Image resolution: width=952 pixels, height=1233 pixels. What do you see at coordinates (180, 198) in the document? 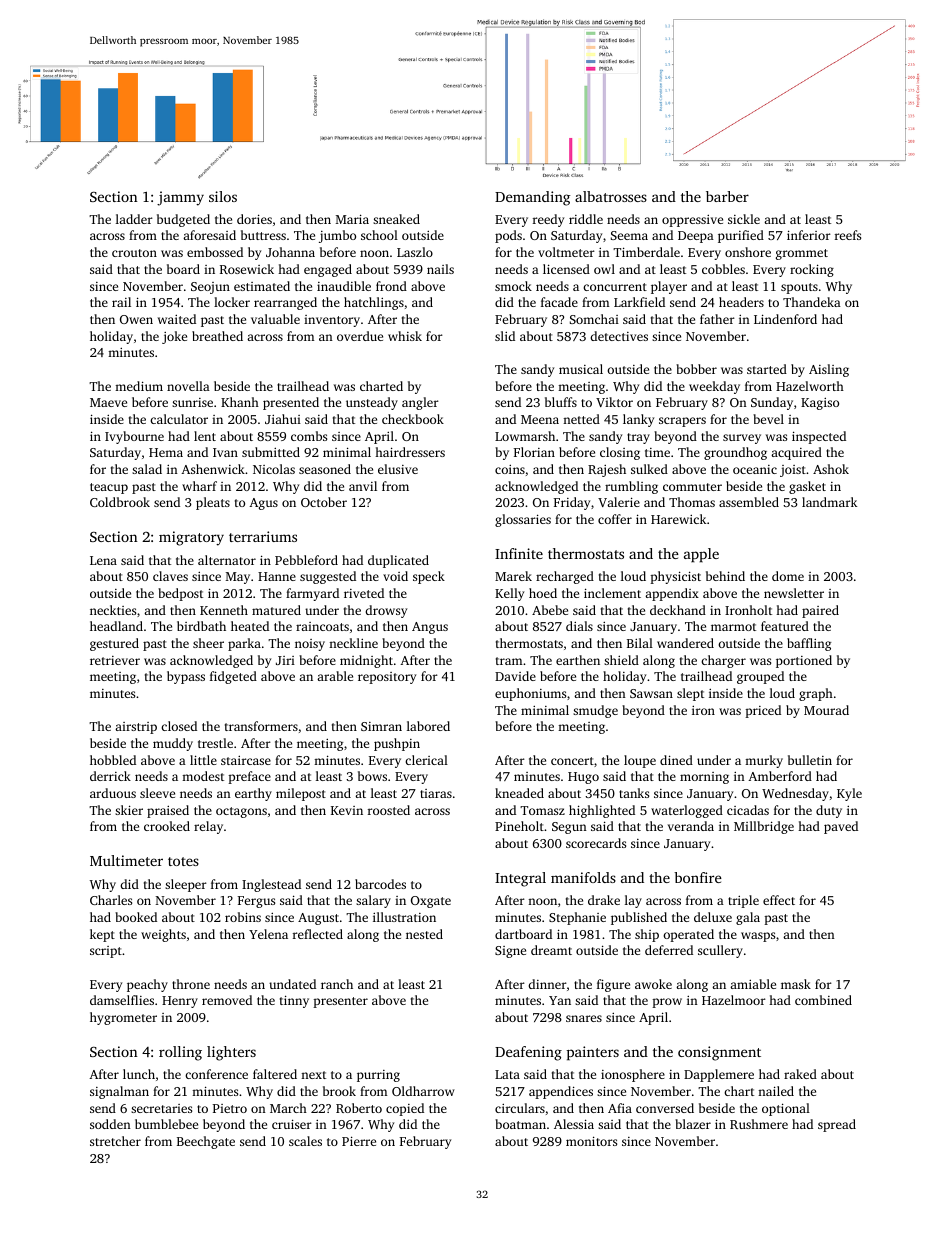
I see `jammy` at bounding box center [180, 198].
